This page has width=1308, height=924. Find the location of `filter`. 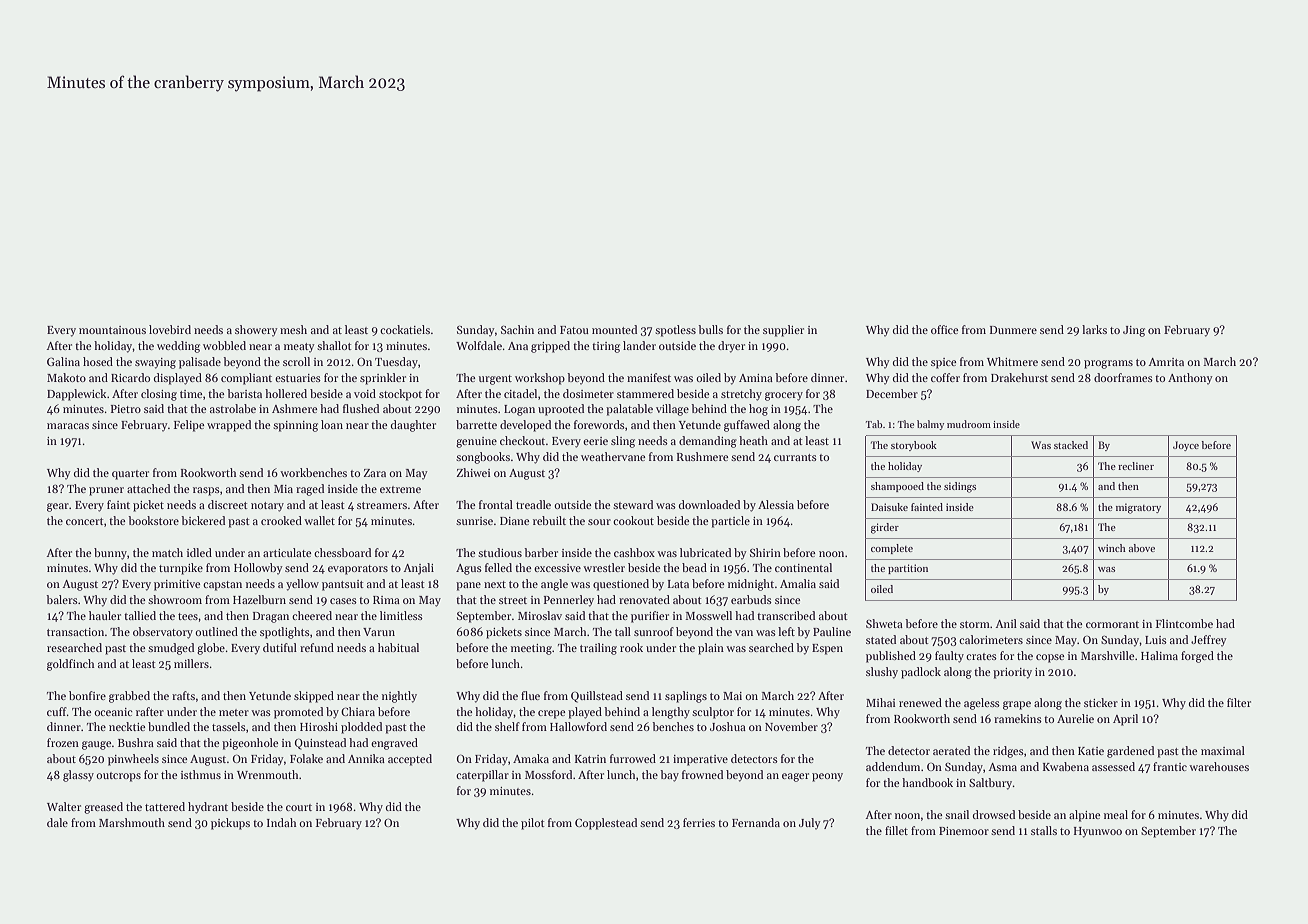

filter is located at coordinates (1239, 702).
